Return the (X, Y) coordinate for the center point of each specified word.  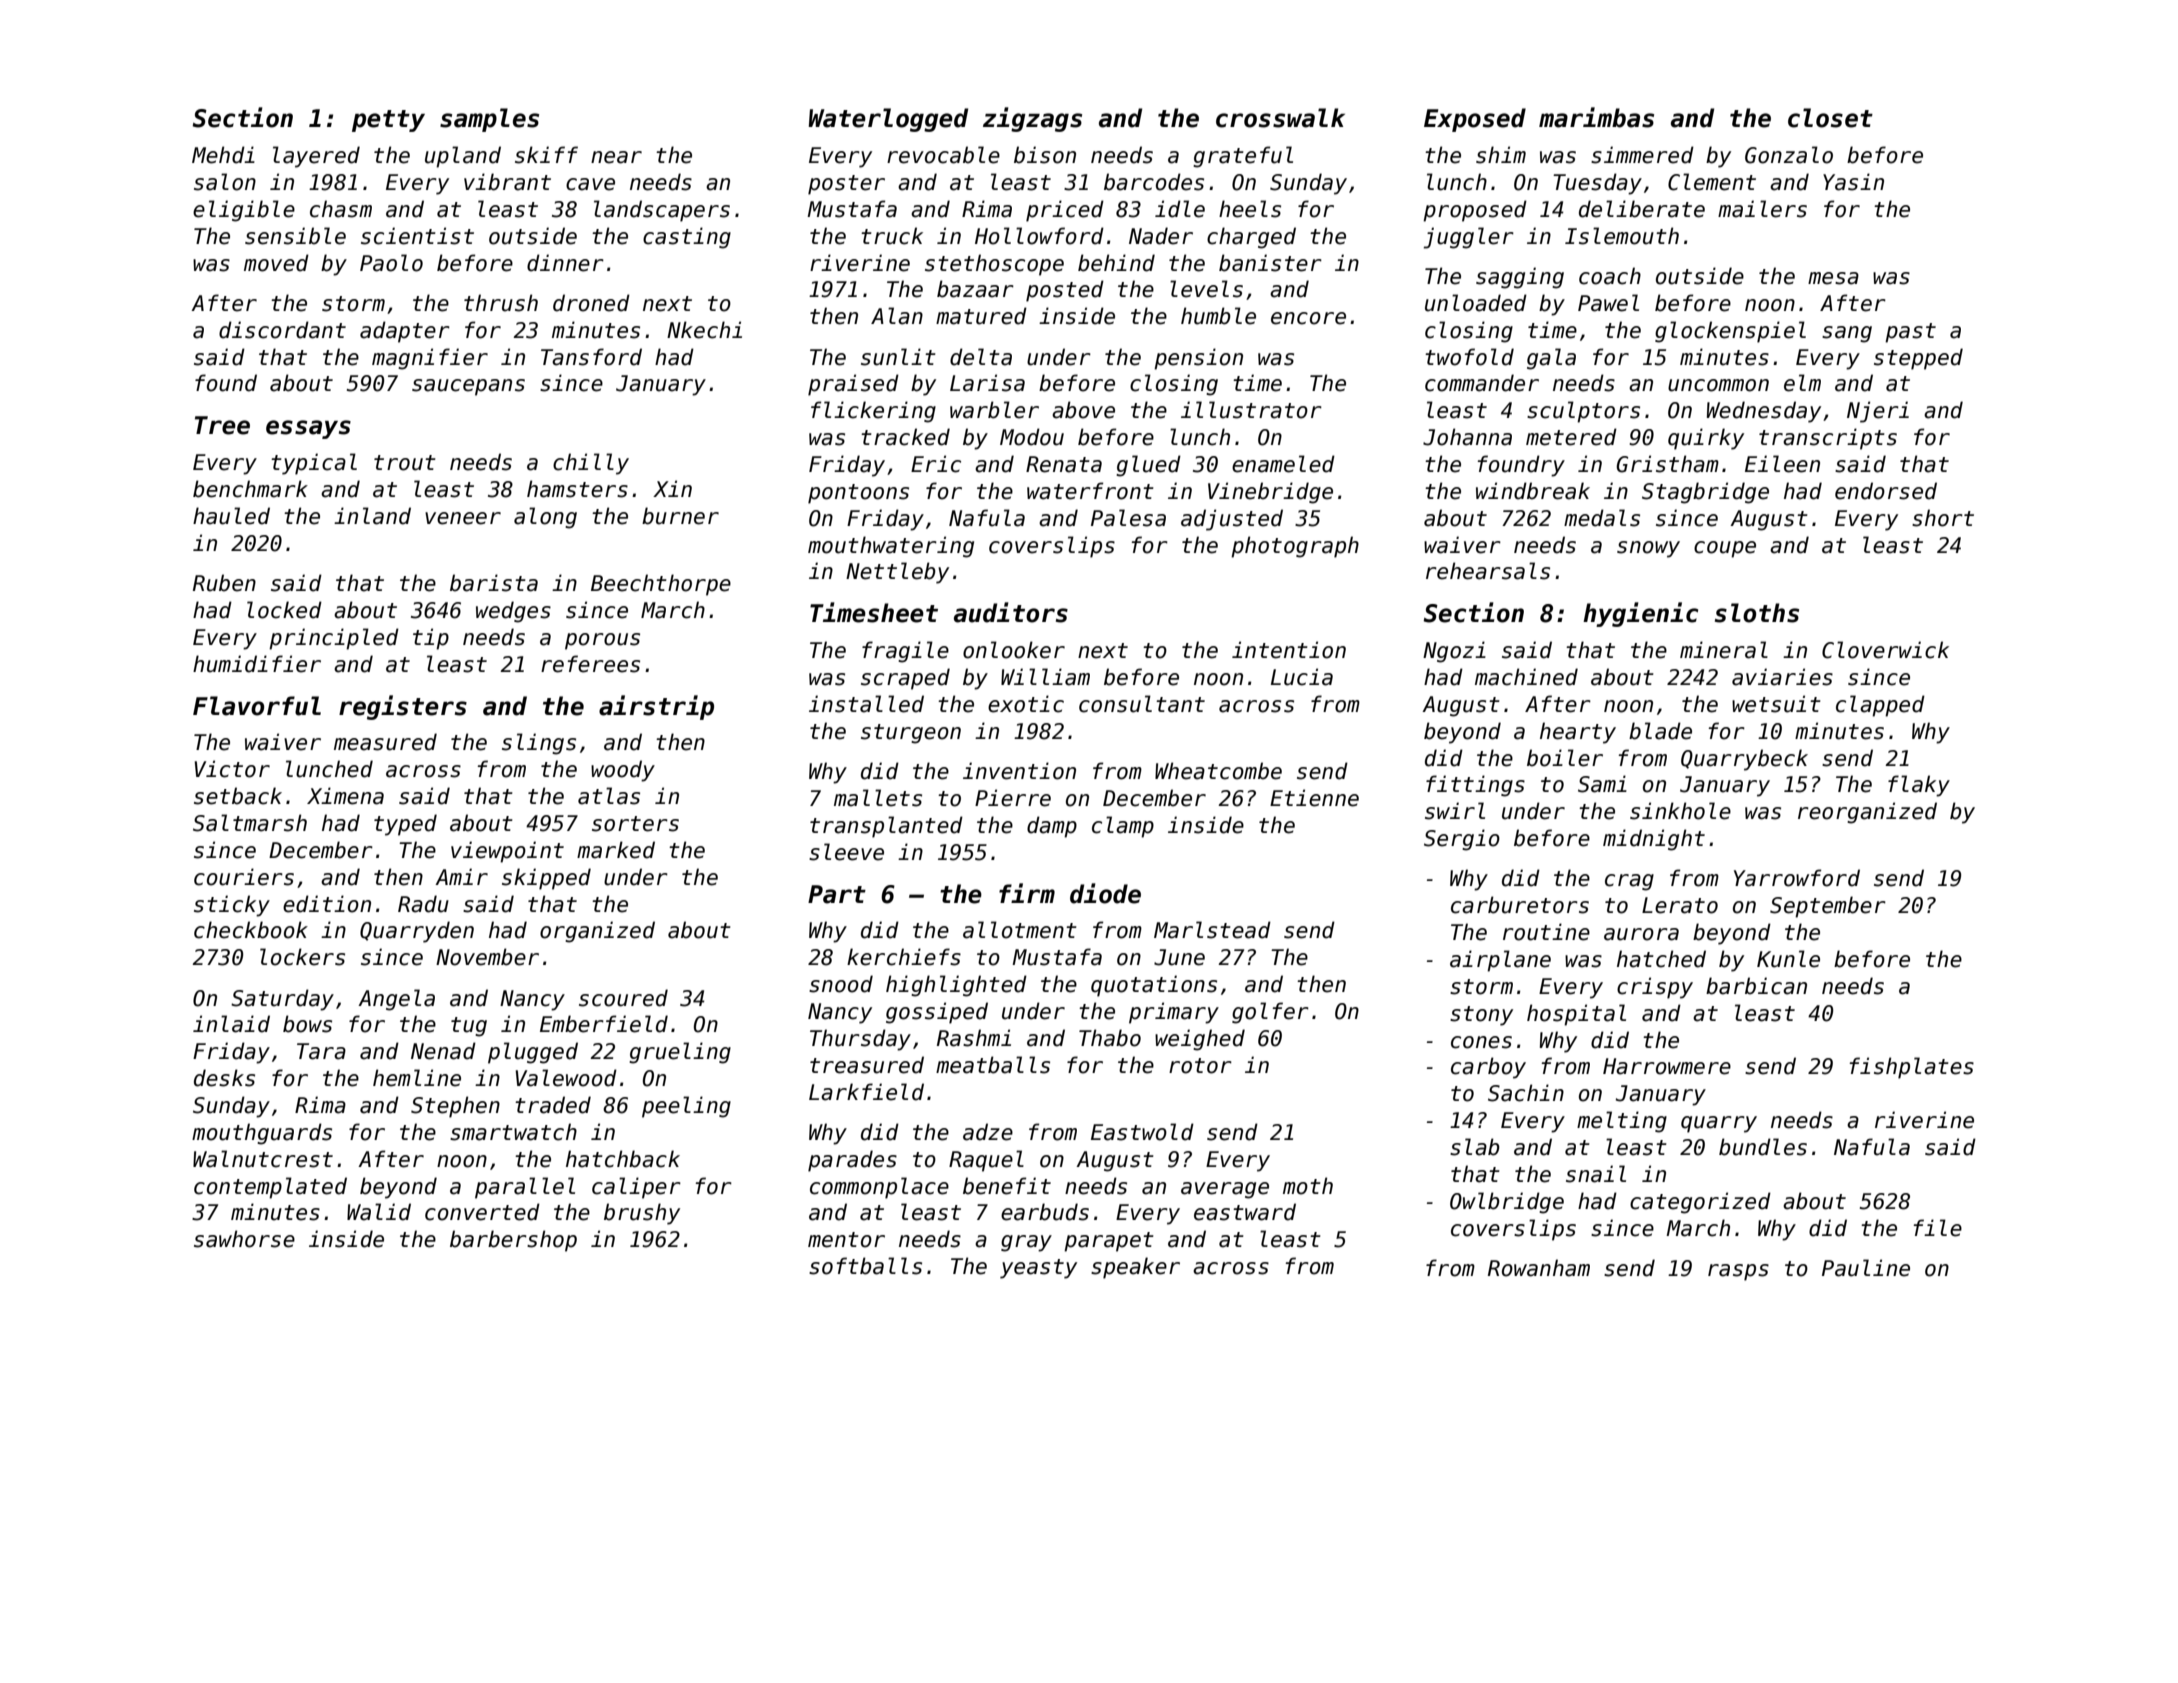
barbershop (513, 1241)
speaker (1135, 1268)
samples (489, 120)
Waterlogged (888, 120)
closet (1830, 118)
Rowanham (1539, 1268)
